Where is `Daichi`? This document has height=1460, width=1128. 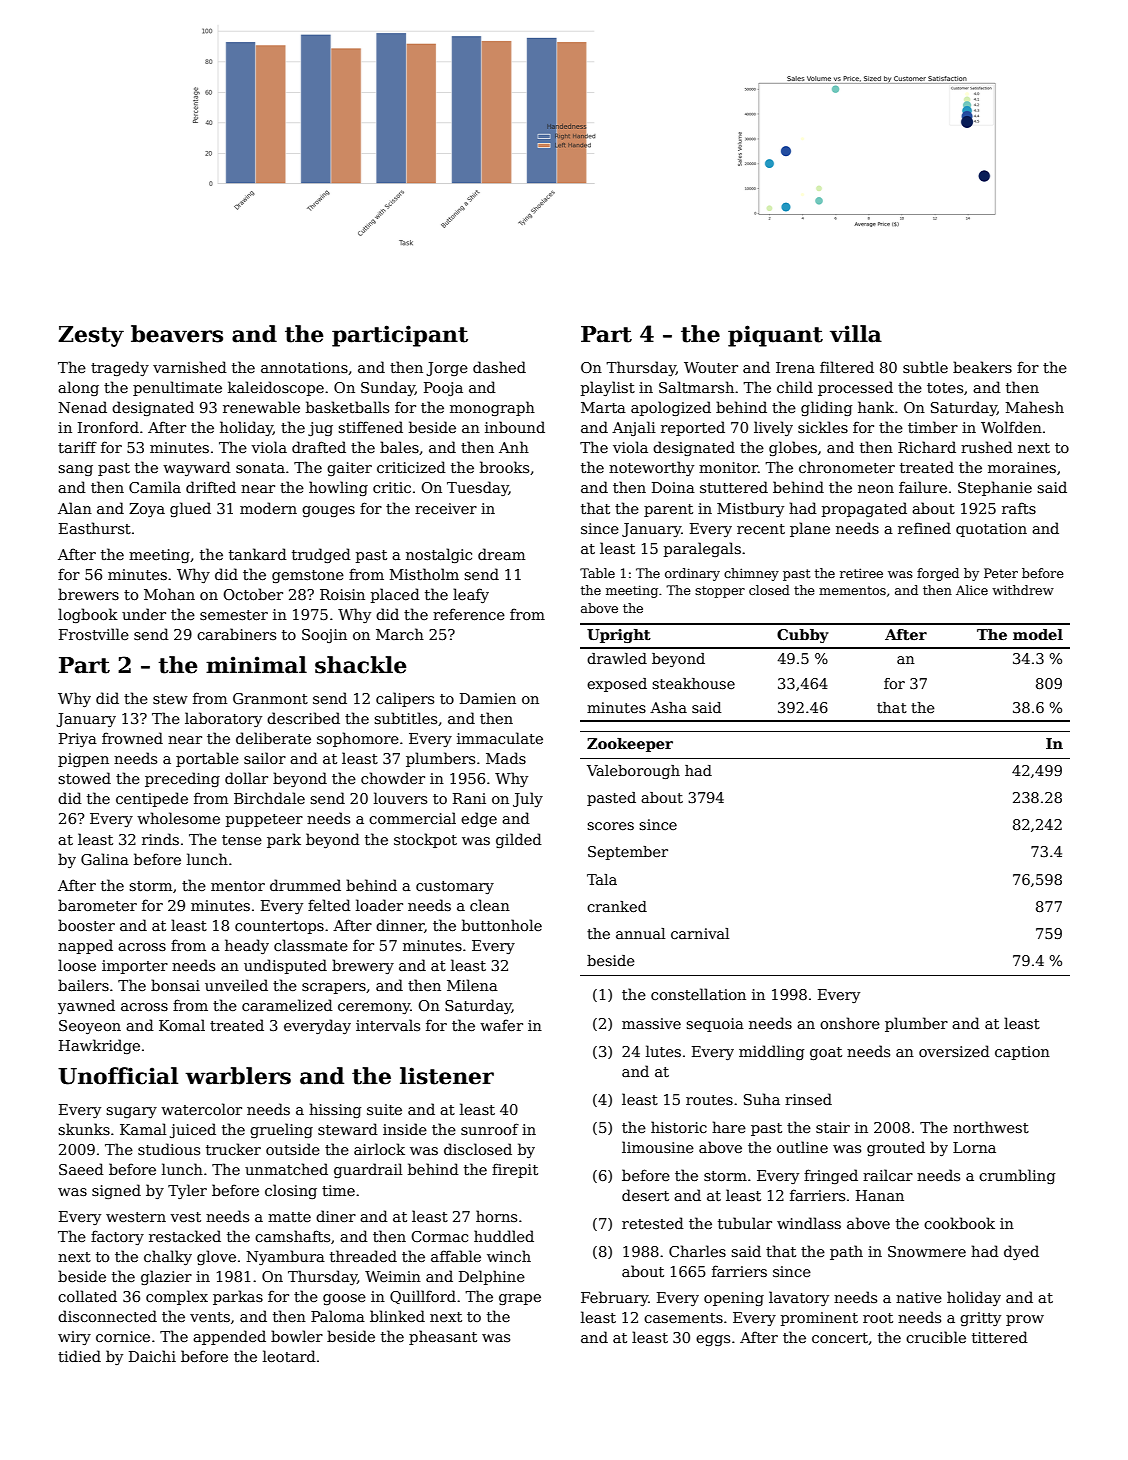 Daichi is located at coordinates (152, 1356).
